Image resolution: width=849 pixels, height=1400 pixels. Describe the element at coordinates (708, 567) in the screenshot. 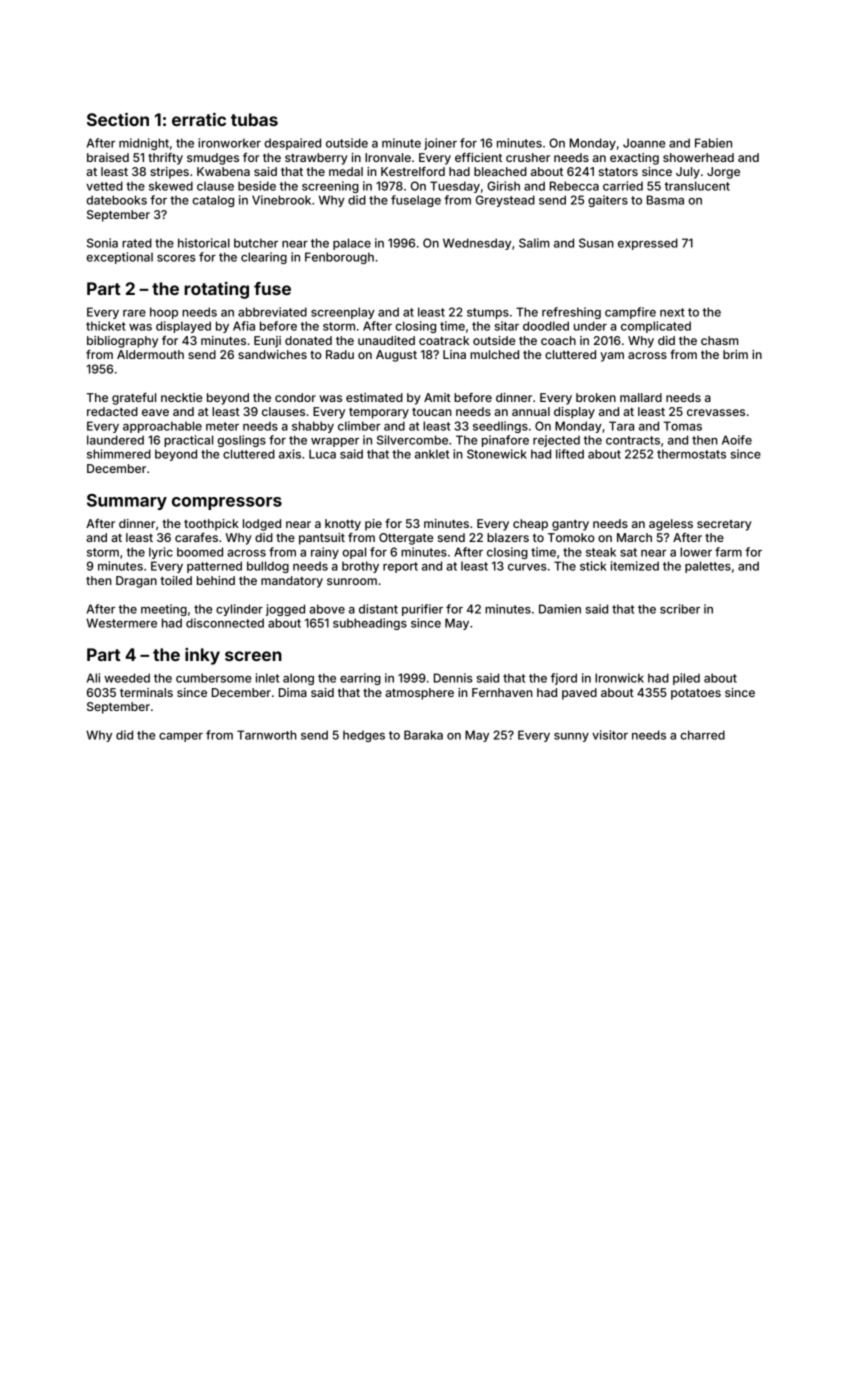

I see `palettes` at that location.
